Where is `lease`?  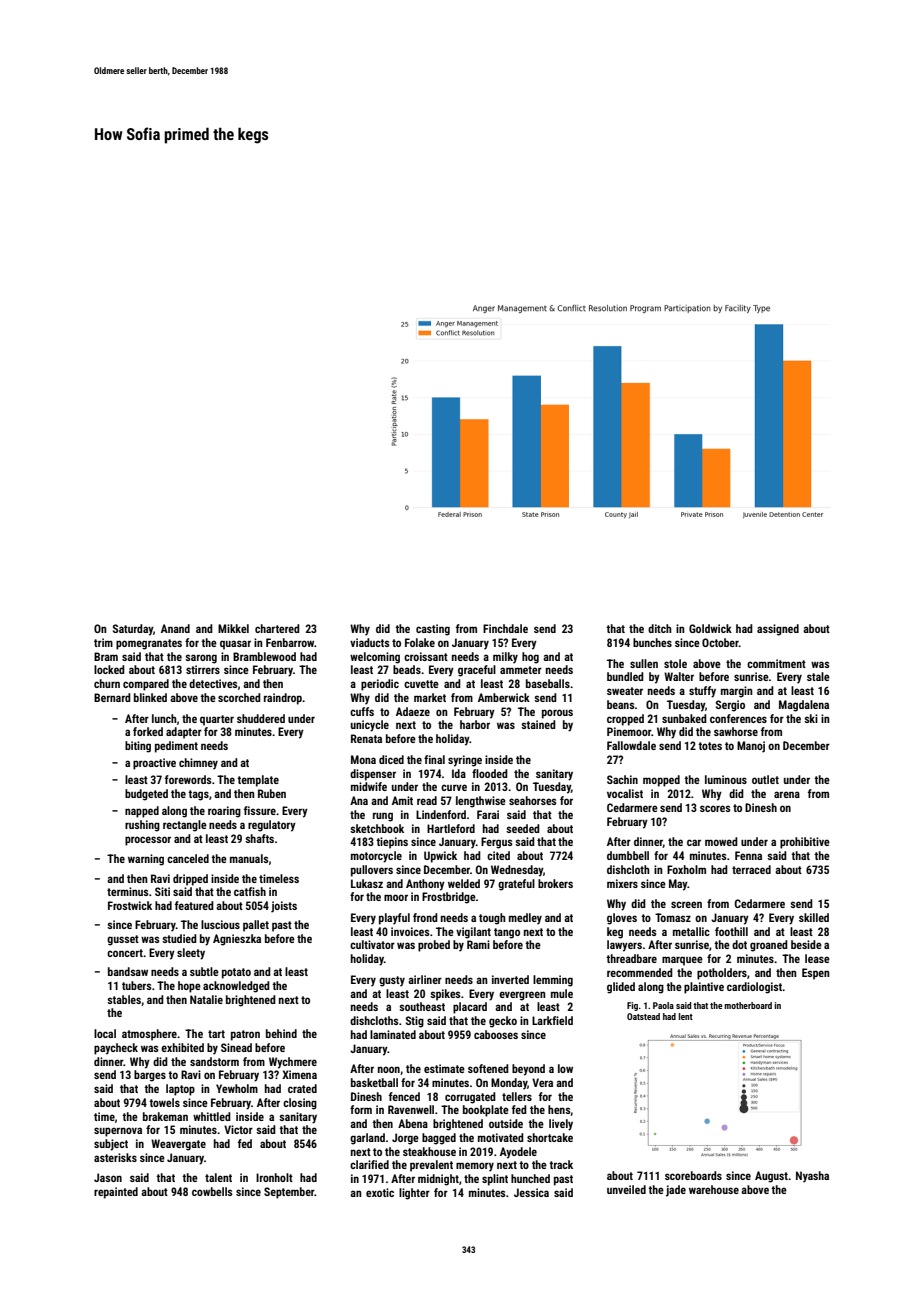
lease is located at coordinates (817, 958).
